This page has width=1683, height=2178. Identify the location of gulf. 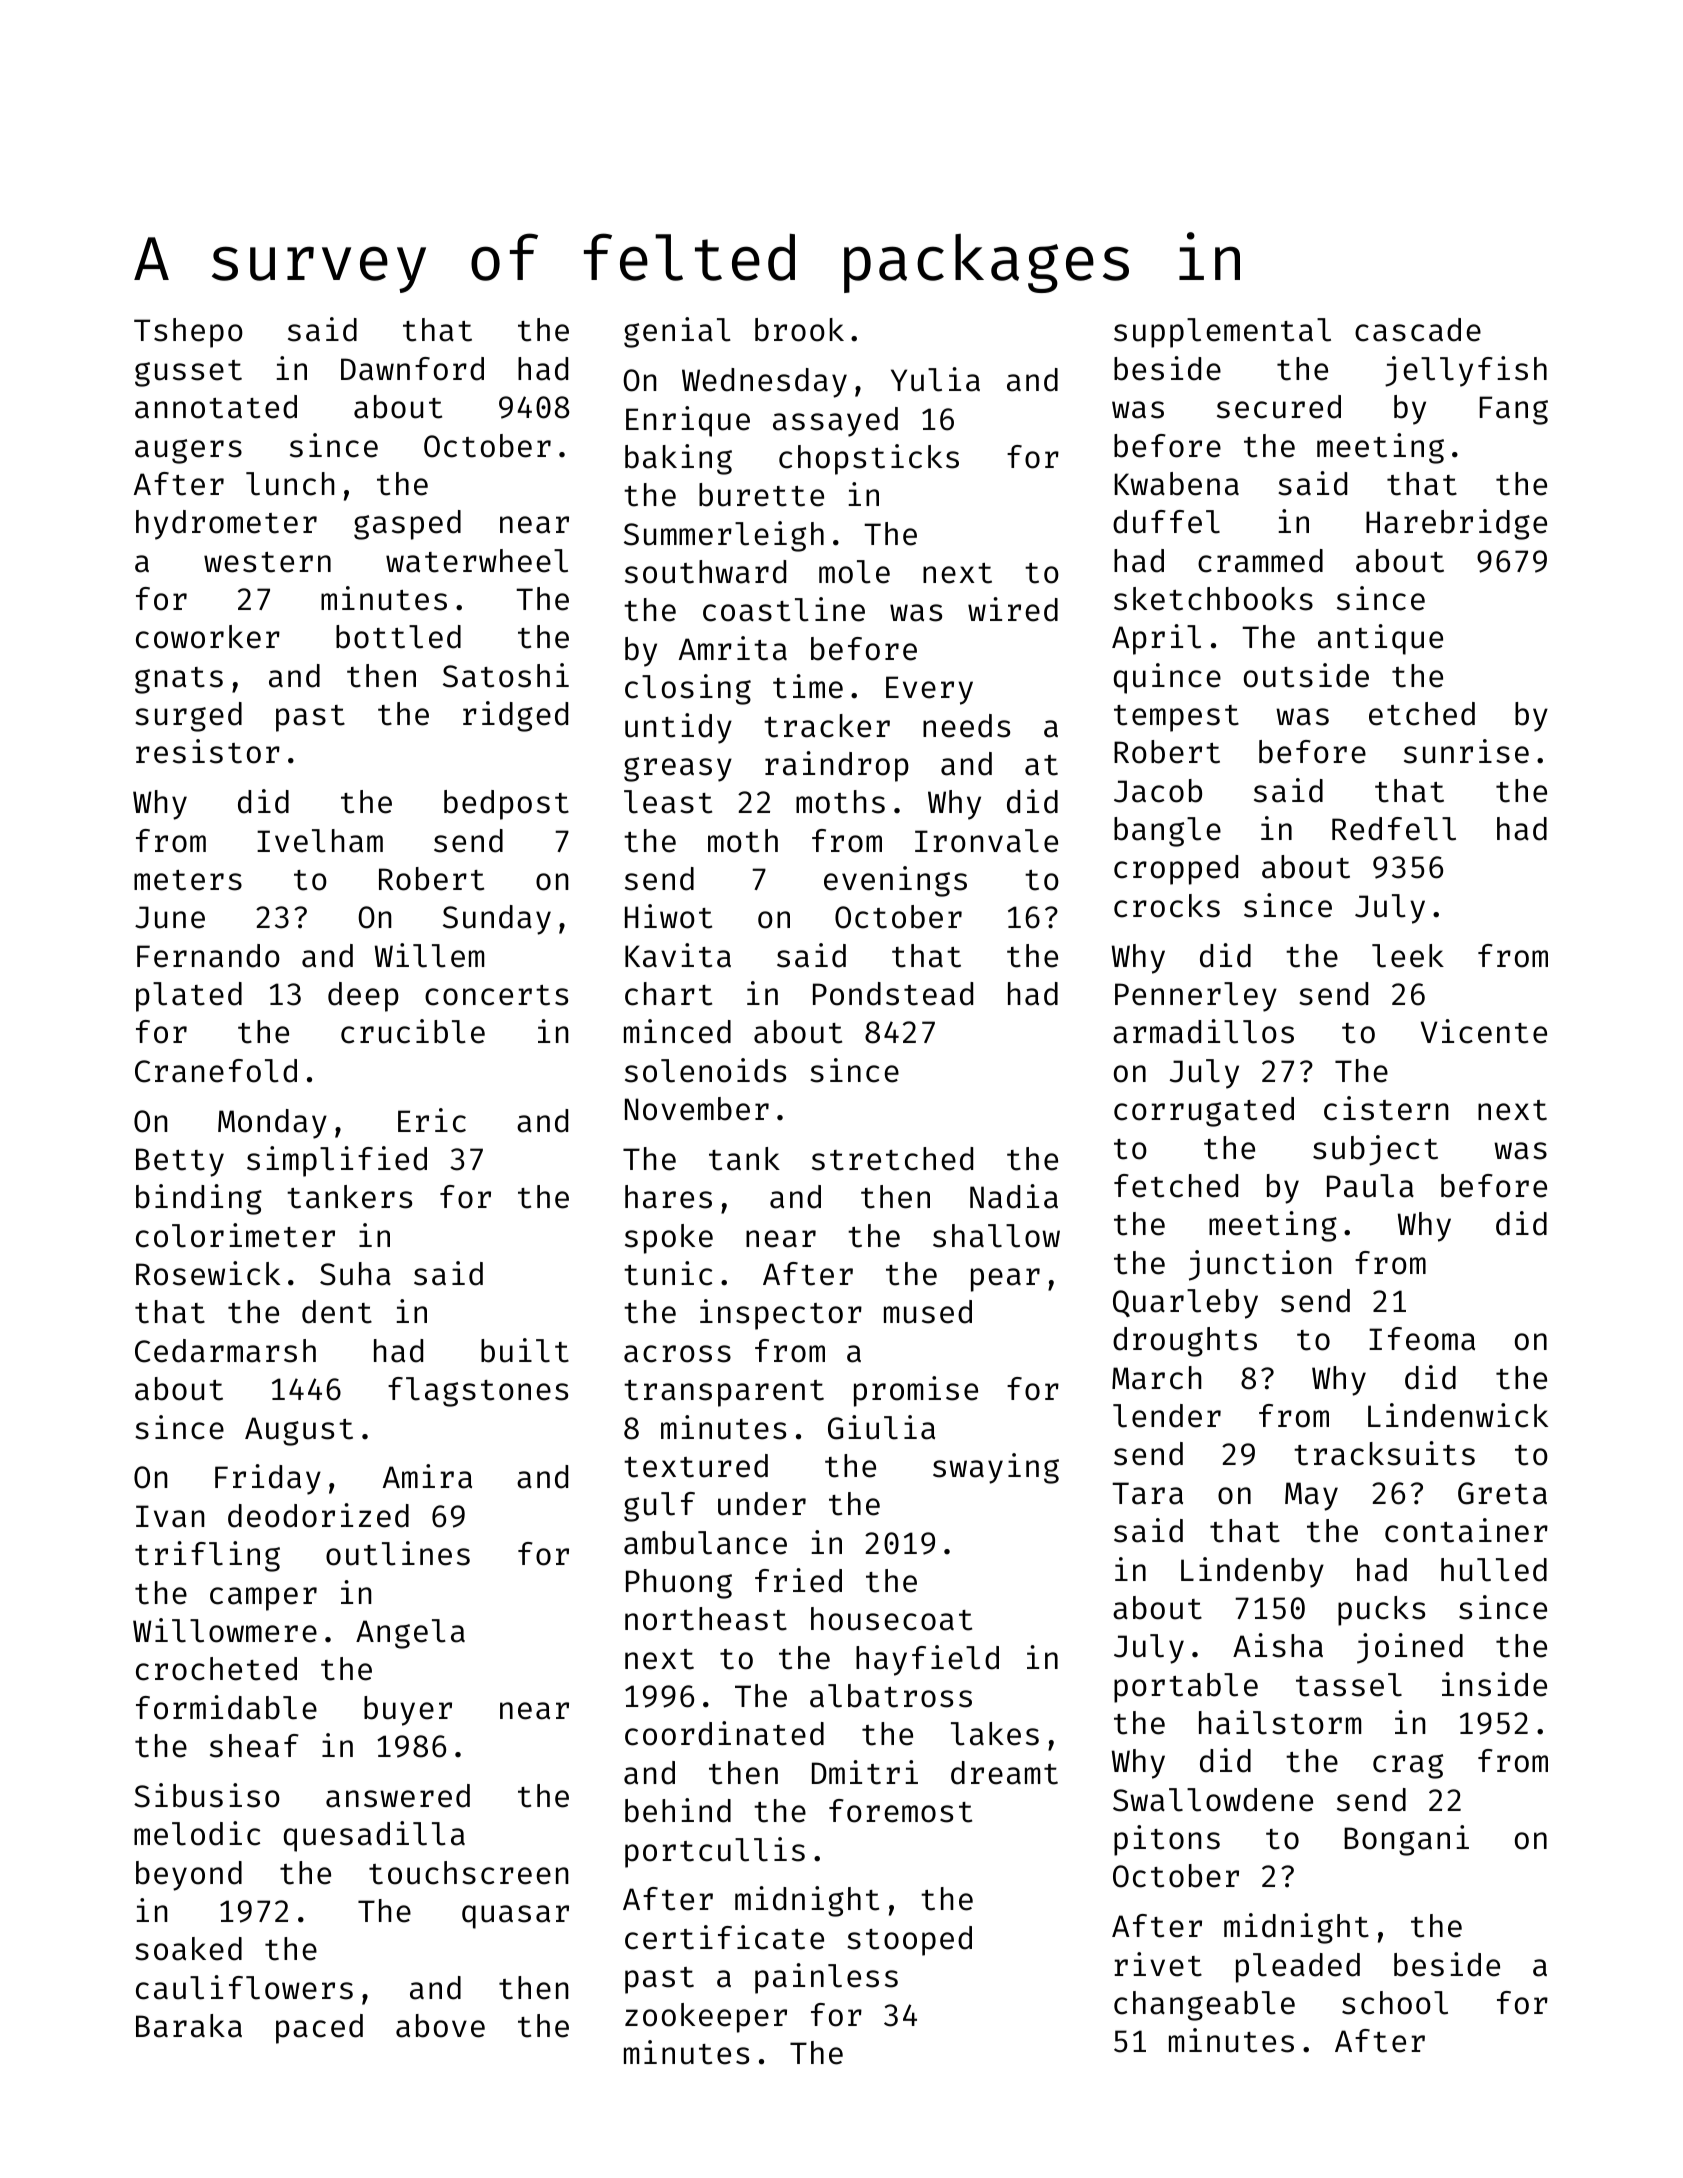
(659, 1507).
